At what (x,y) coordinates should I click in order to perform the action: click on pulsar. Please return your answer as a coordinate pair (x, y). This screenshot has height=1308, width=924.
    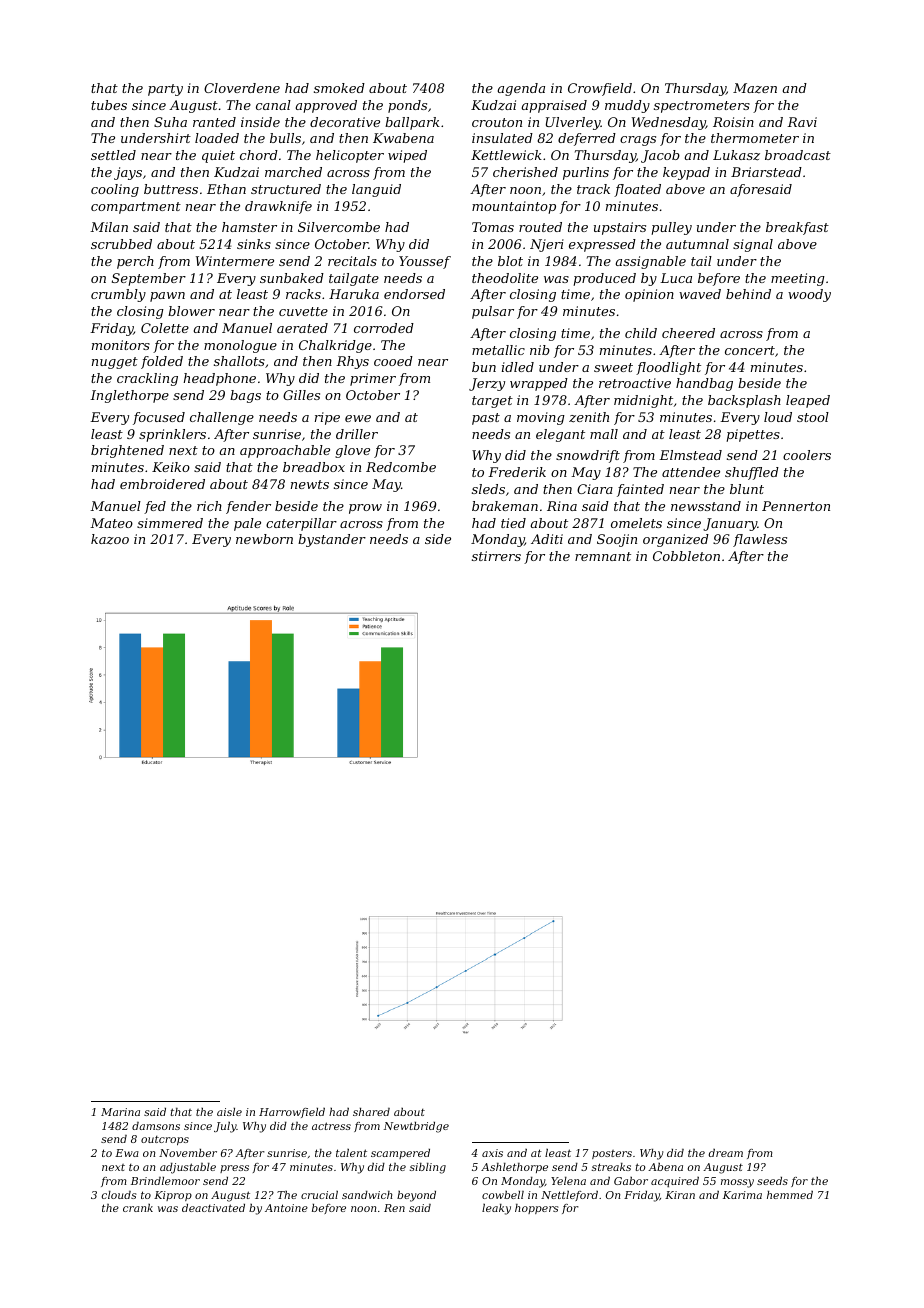
    Looking at the image, I should click on (493, 312).
